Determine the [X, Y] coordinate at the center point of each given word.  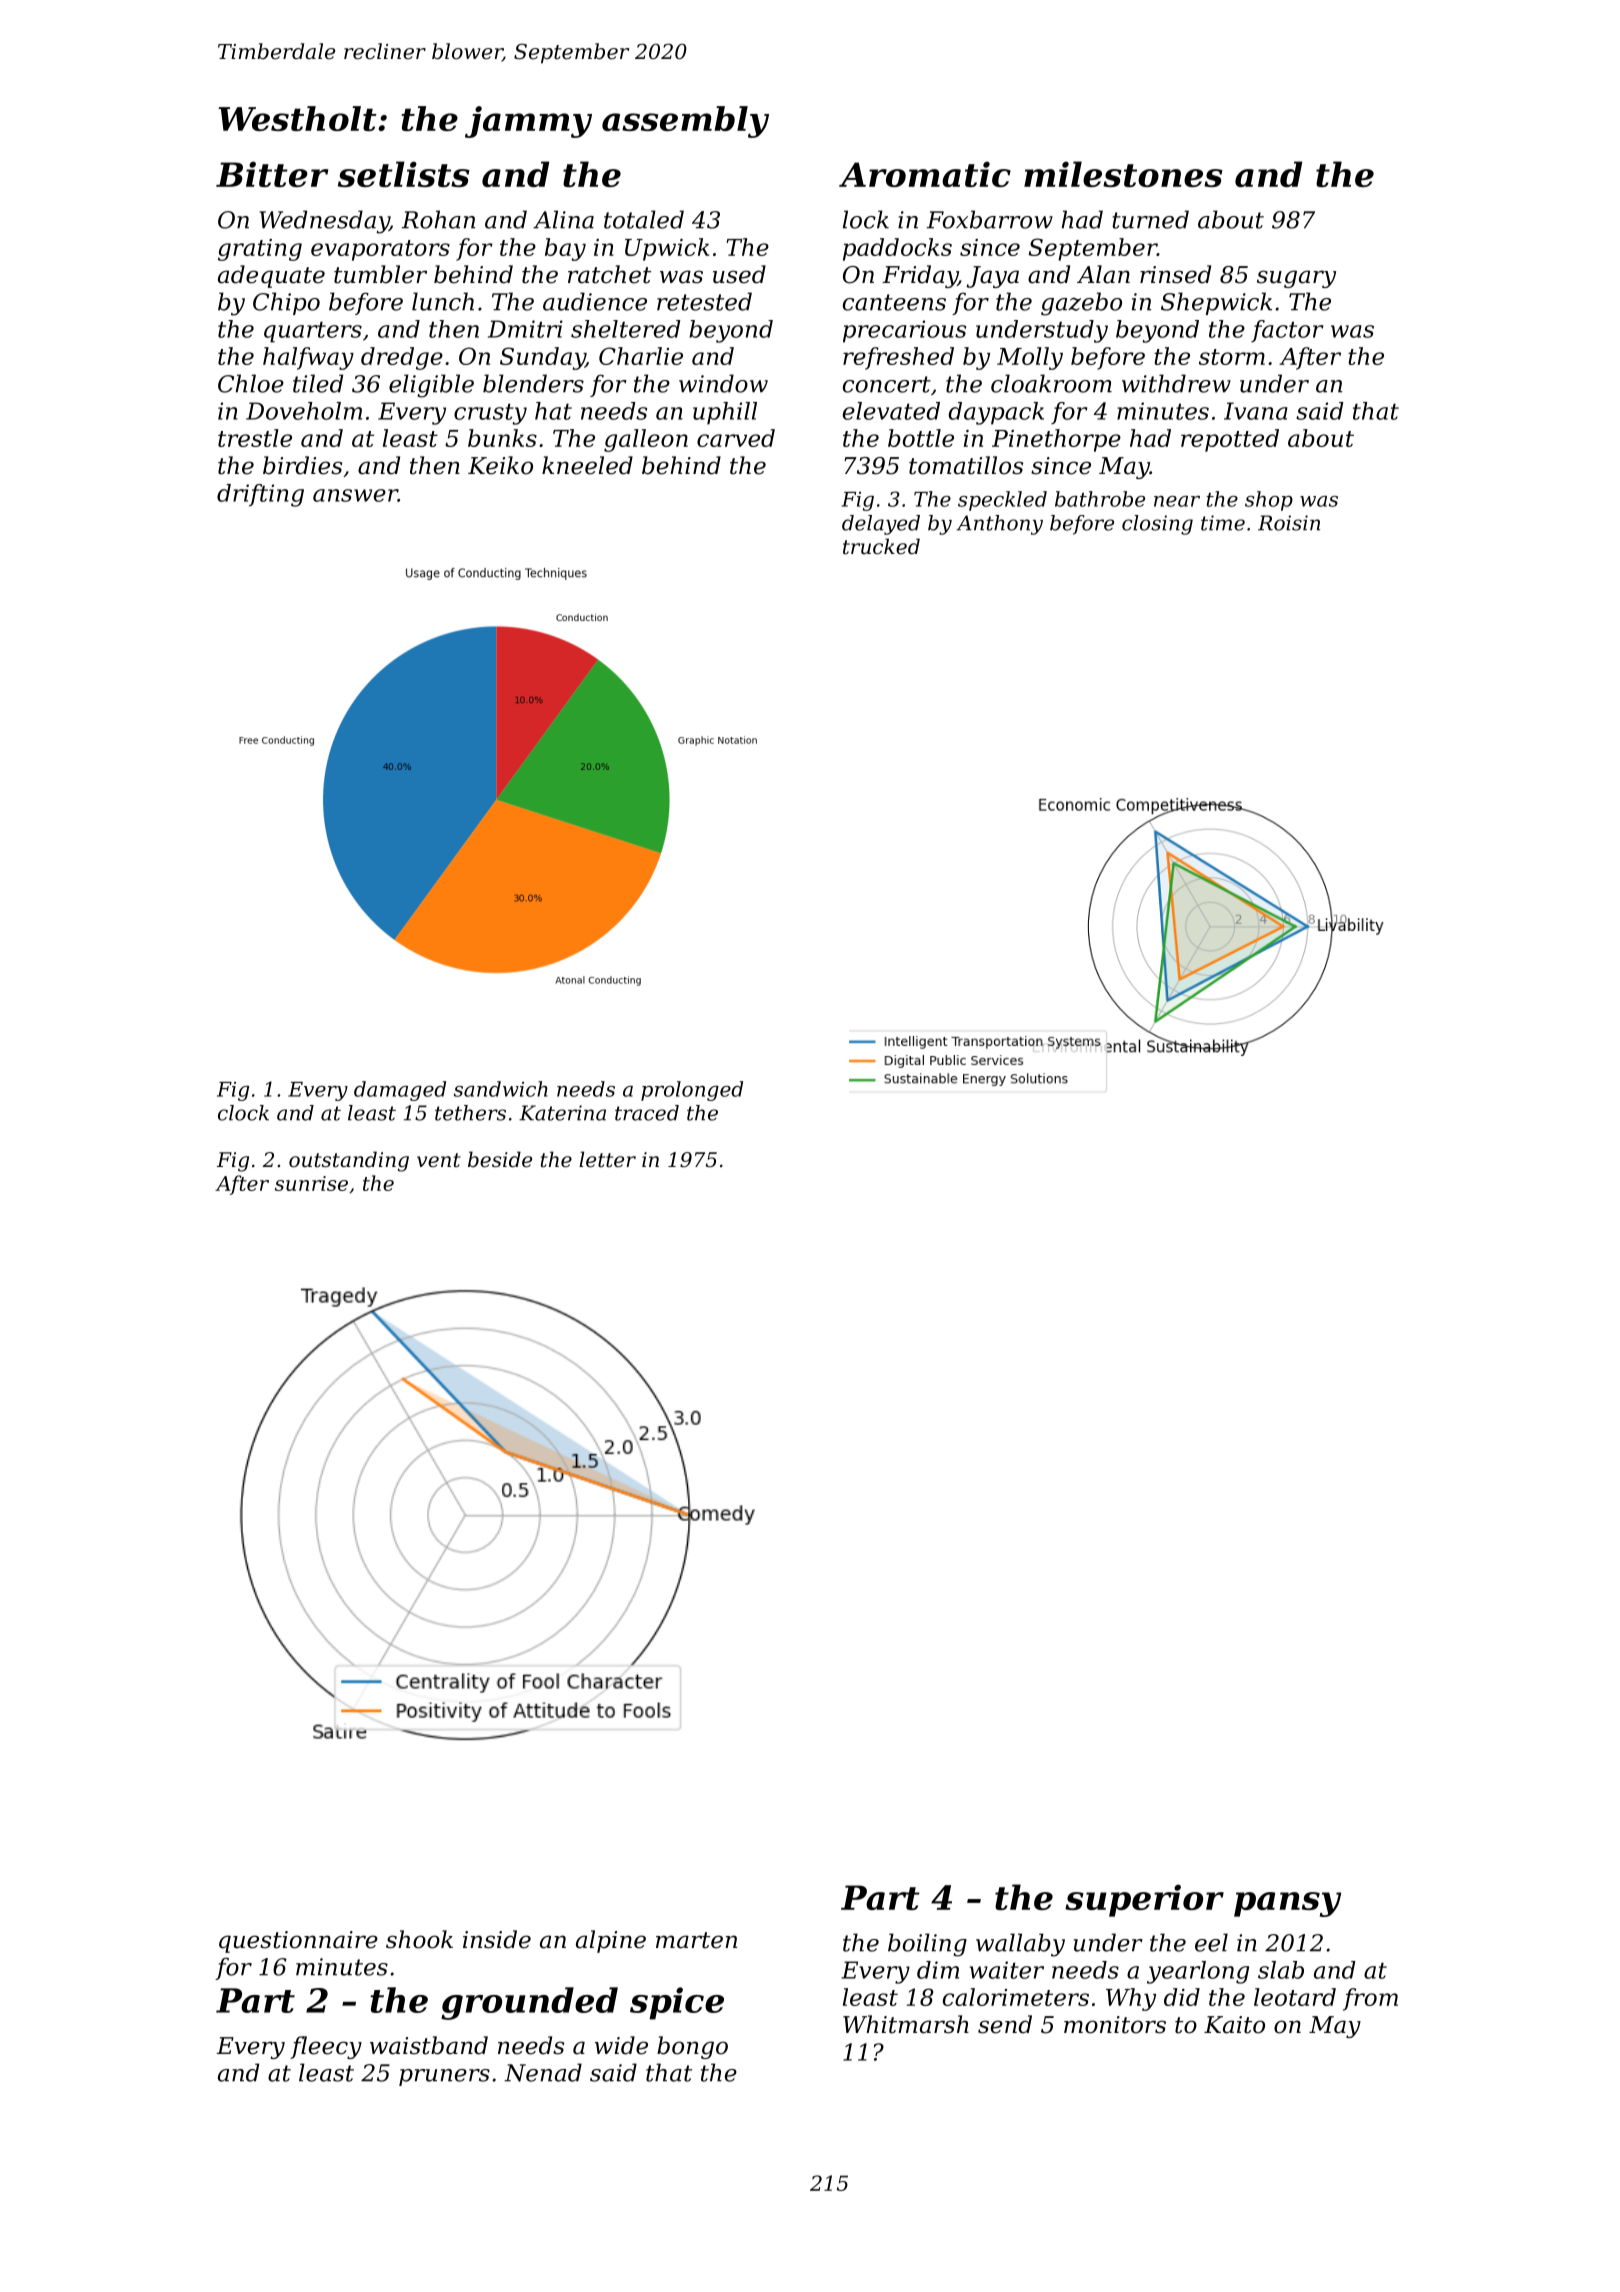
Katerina [562, 1113]
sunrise [311, 1183]
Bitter [272, 174]
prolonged [692, 1091]
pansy [1287, 1904]
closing [1157, 525]
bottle [921, 438]
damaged [400, 1091]
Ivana [1256, 411]
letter [607, 1159]
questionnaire [298, 1942]
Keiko [500, 465]
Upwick [667, 249]
